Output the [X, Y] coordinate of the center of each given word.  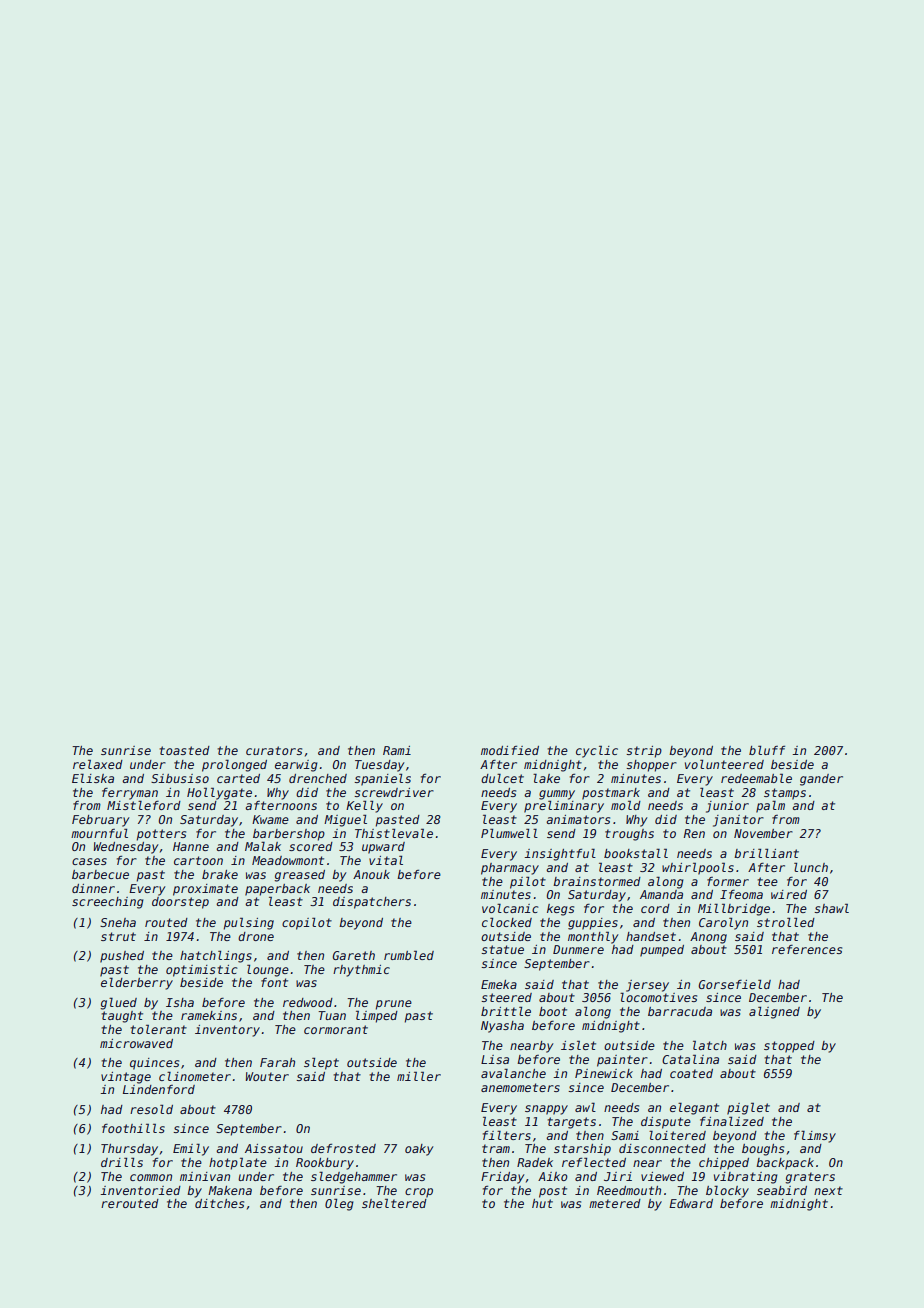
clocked [507, 922]
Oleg [339, 1204]
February [101, 821]
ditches [219, 1203]
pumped [662, 951]
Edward [691, 1203]
